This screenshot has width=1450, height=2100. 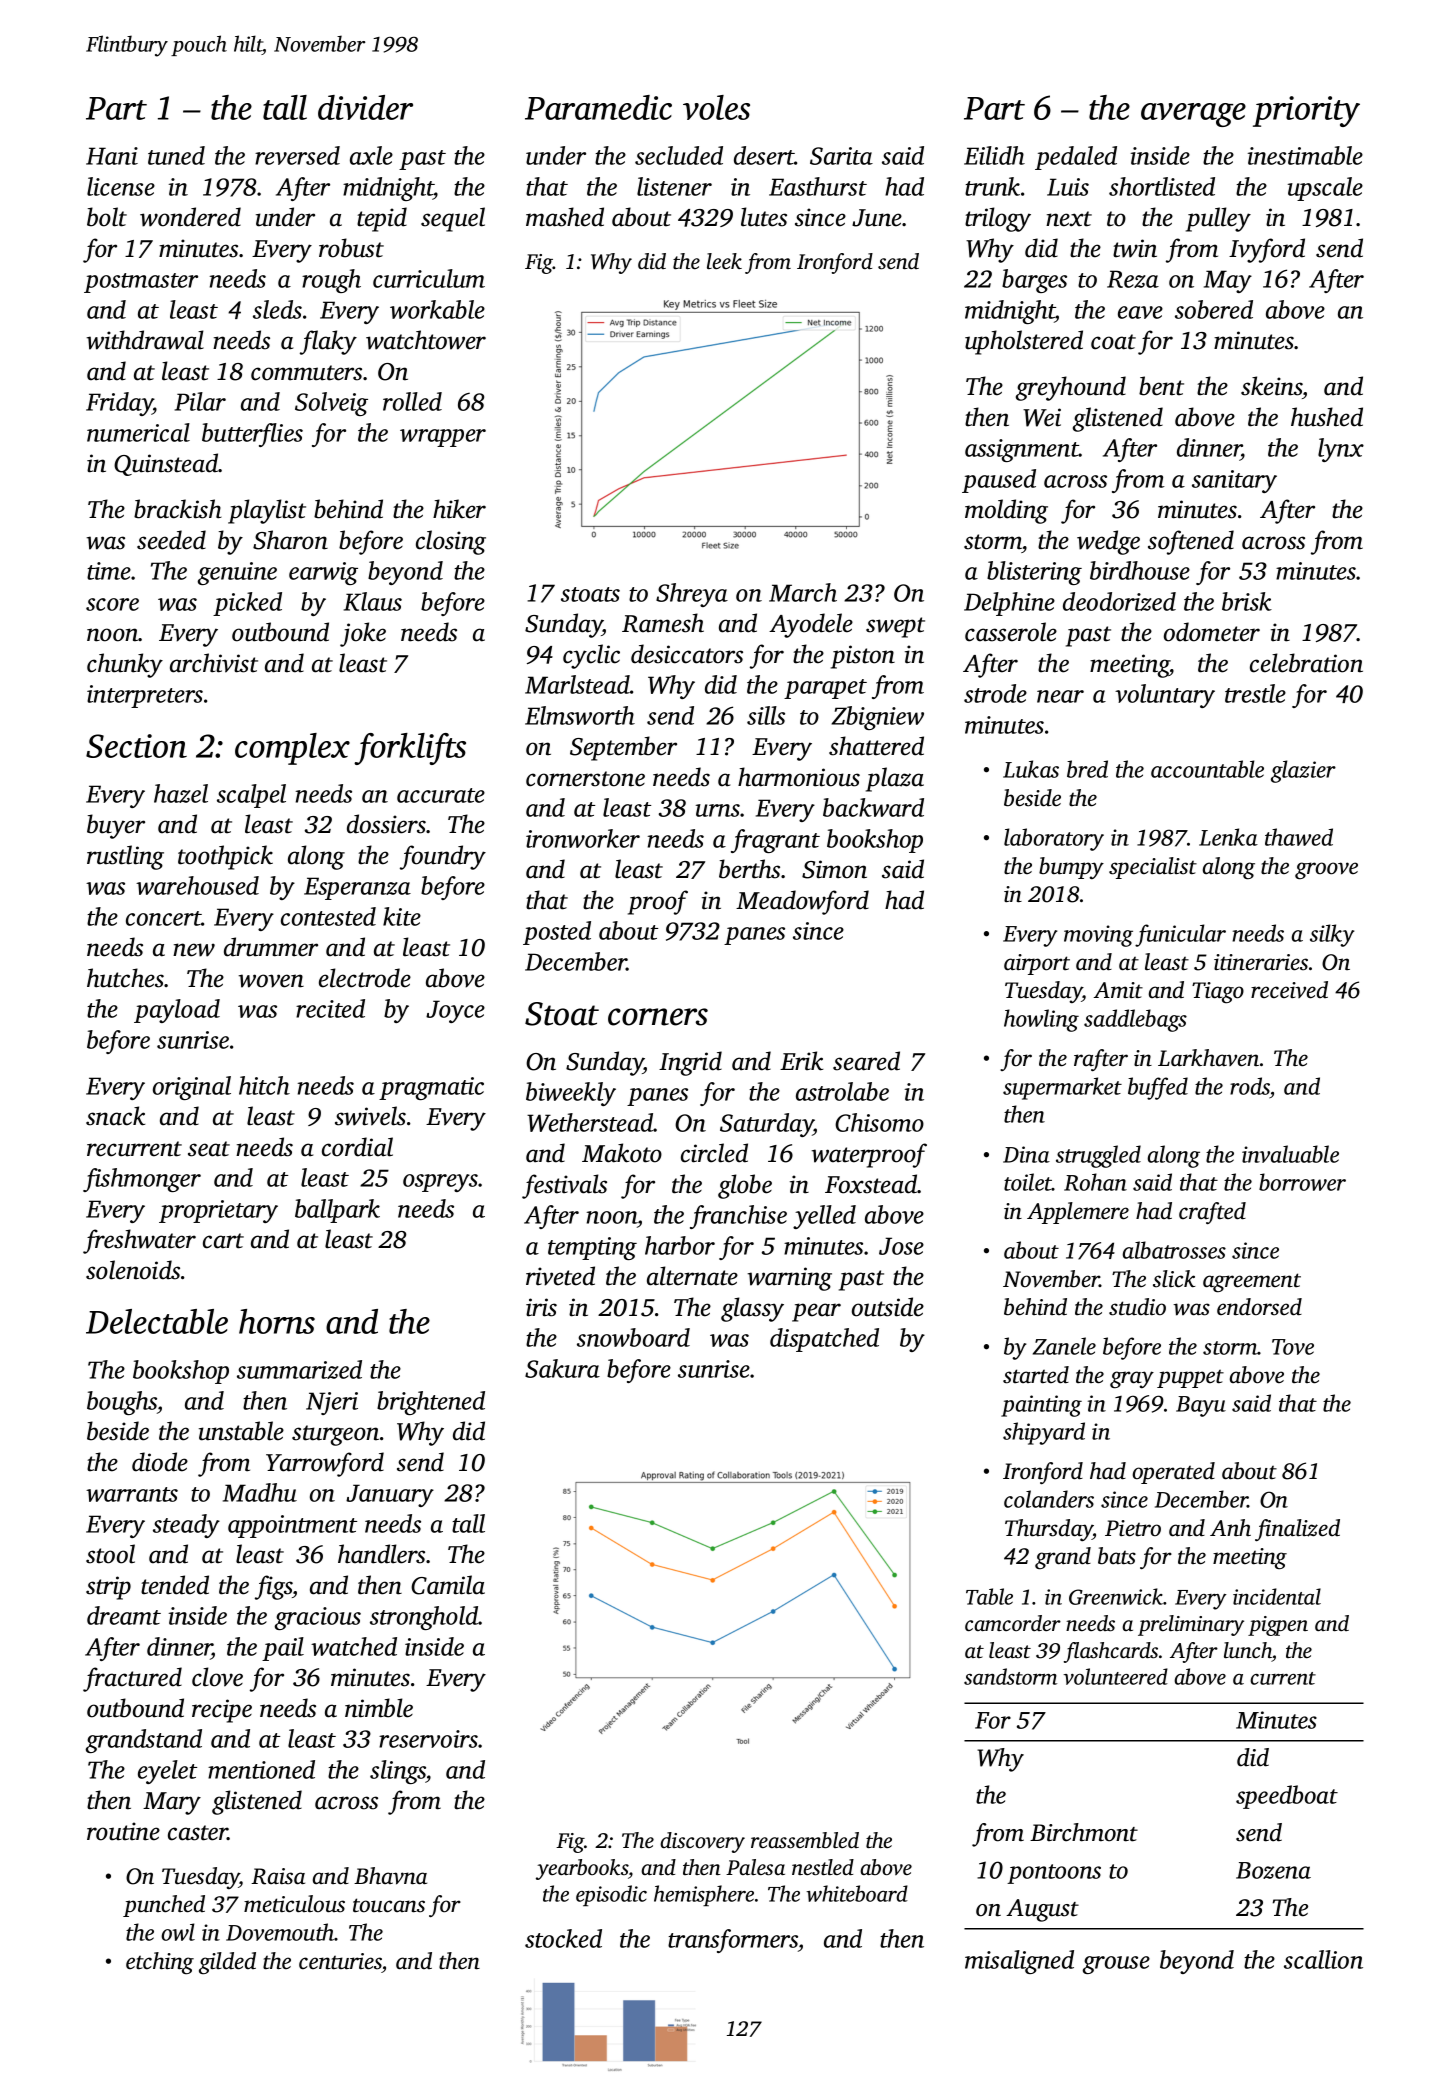 What do you see at coordinates (733, 1941) in the screenshot?
I see `transformers` at bounding box center [733, 1941].
